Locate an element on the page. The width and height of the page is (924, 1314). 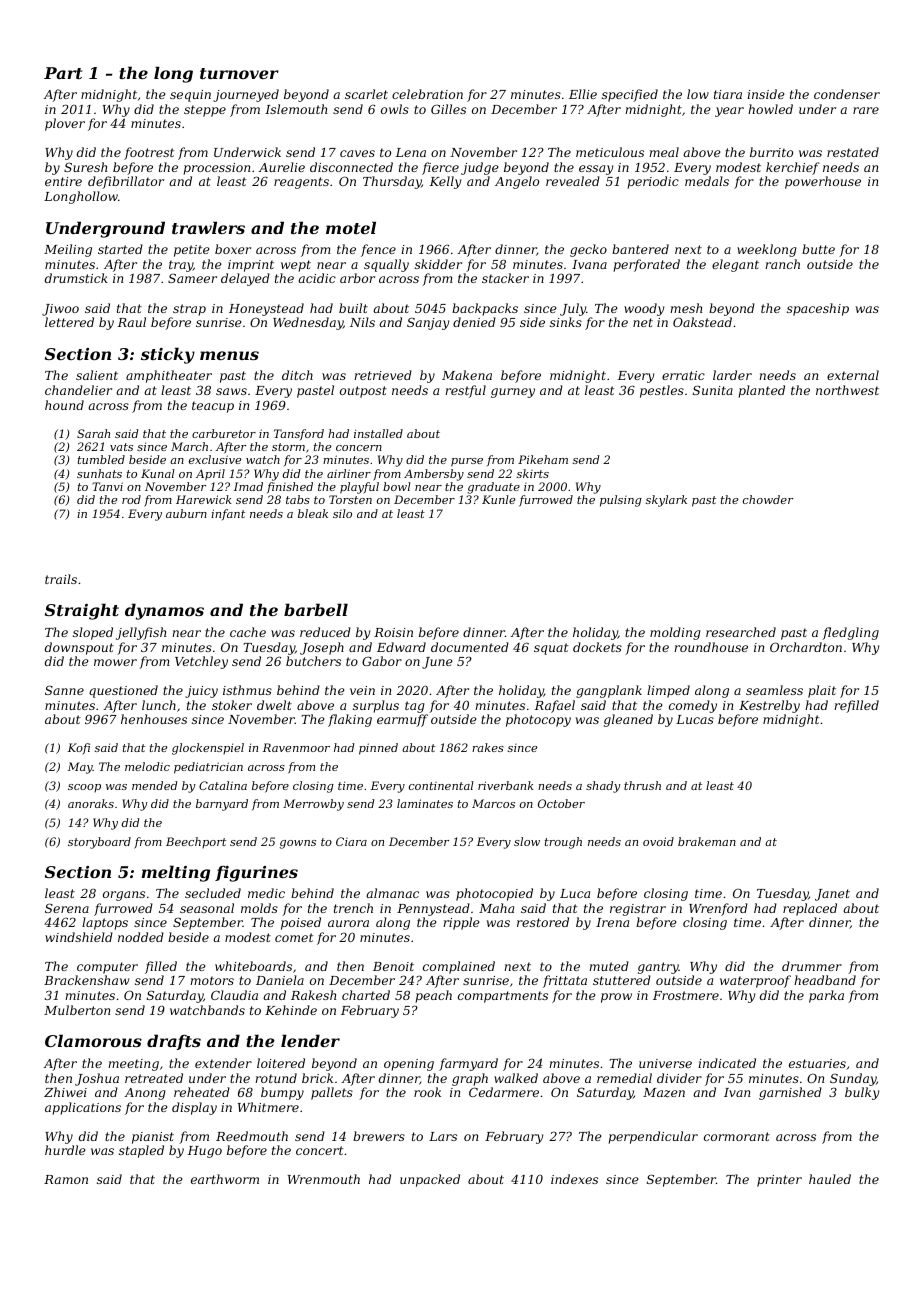
sinks is located at coordinates (566, 322).
